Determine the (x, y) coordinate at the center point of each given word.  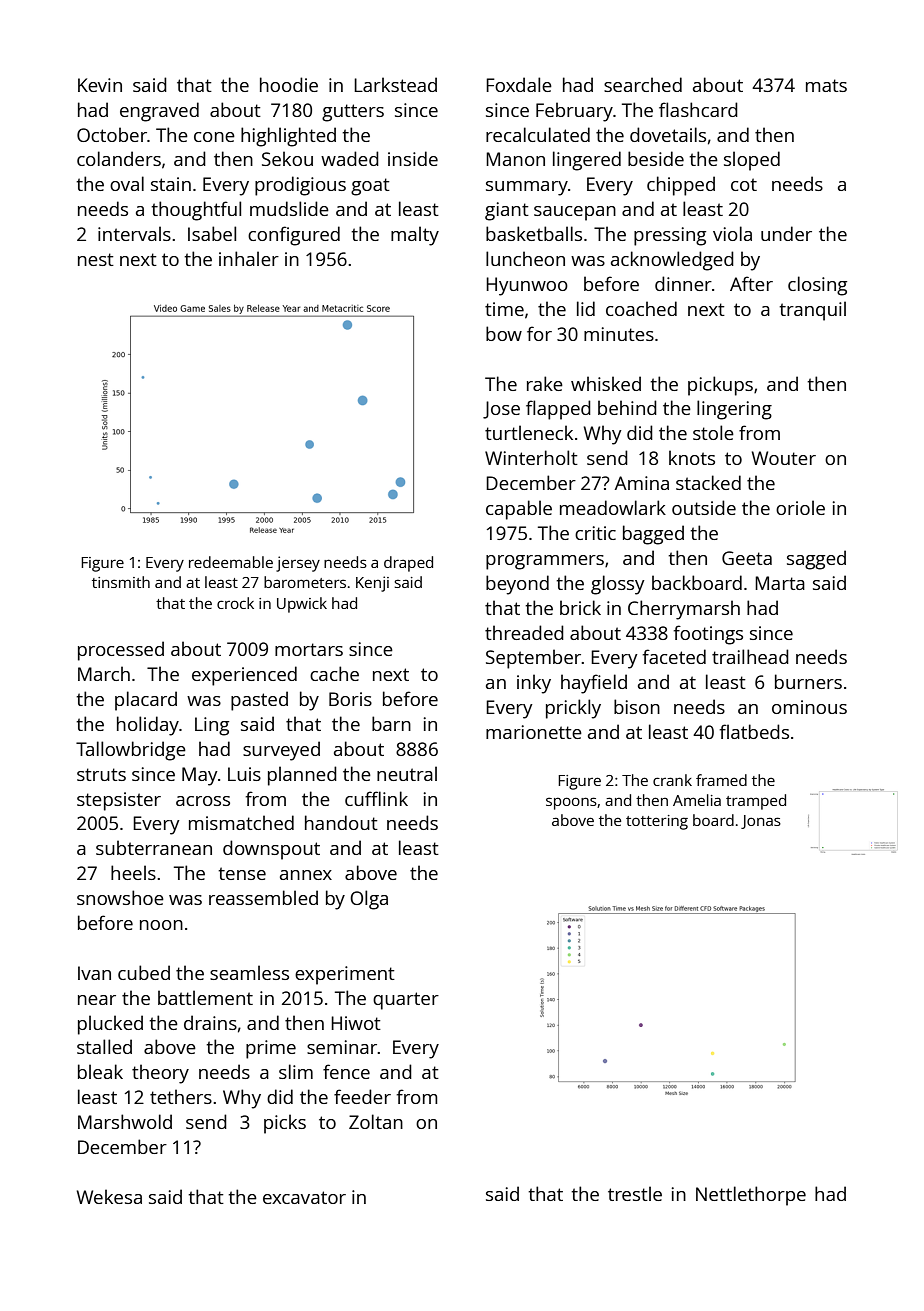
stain (171, 184)
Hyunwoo (527, 286)
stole (713, 432)
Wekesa (109, 1196)
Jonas (761, 822)
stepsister (119, 801)
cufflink (376, 798)
